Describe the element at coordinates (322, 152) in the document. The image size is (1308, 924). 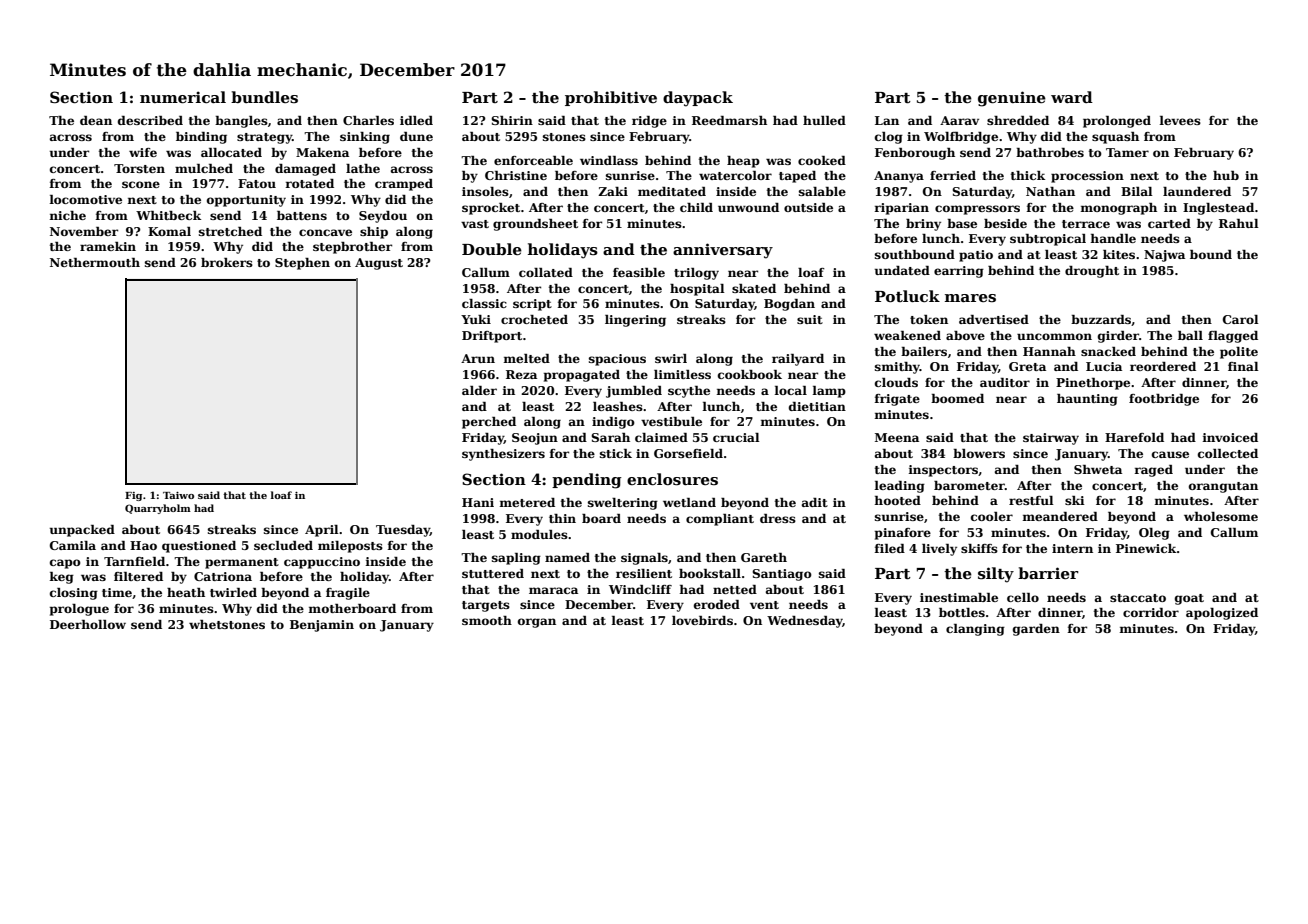
I see `Makena` at that location.
